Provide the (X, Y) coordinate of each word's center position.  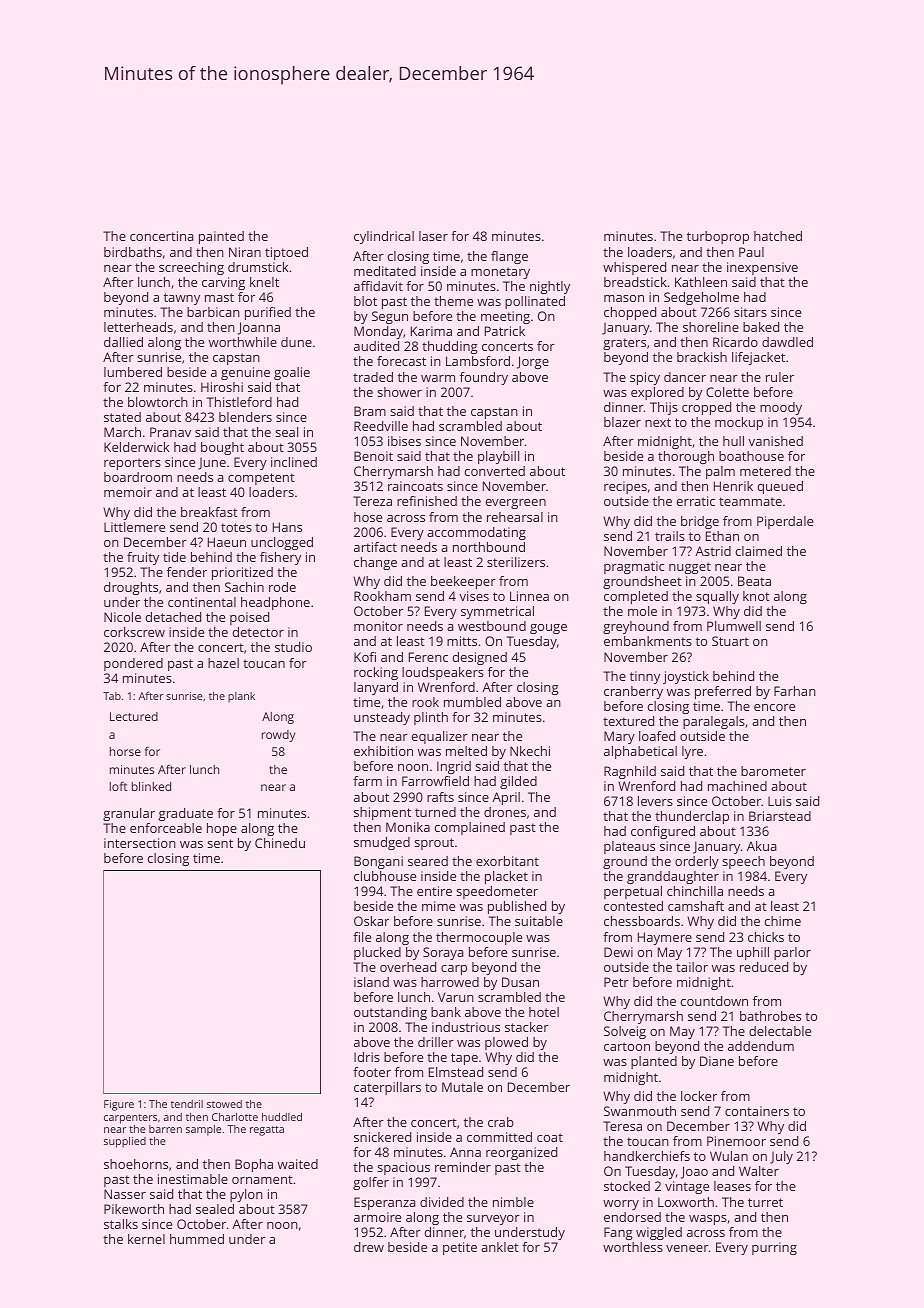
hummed (197, 1239)
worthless (633, 1247)
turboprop (718, 237)
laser (433, 236)
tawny (182, 299)
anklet (500, 1247)
